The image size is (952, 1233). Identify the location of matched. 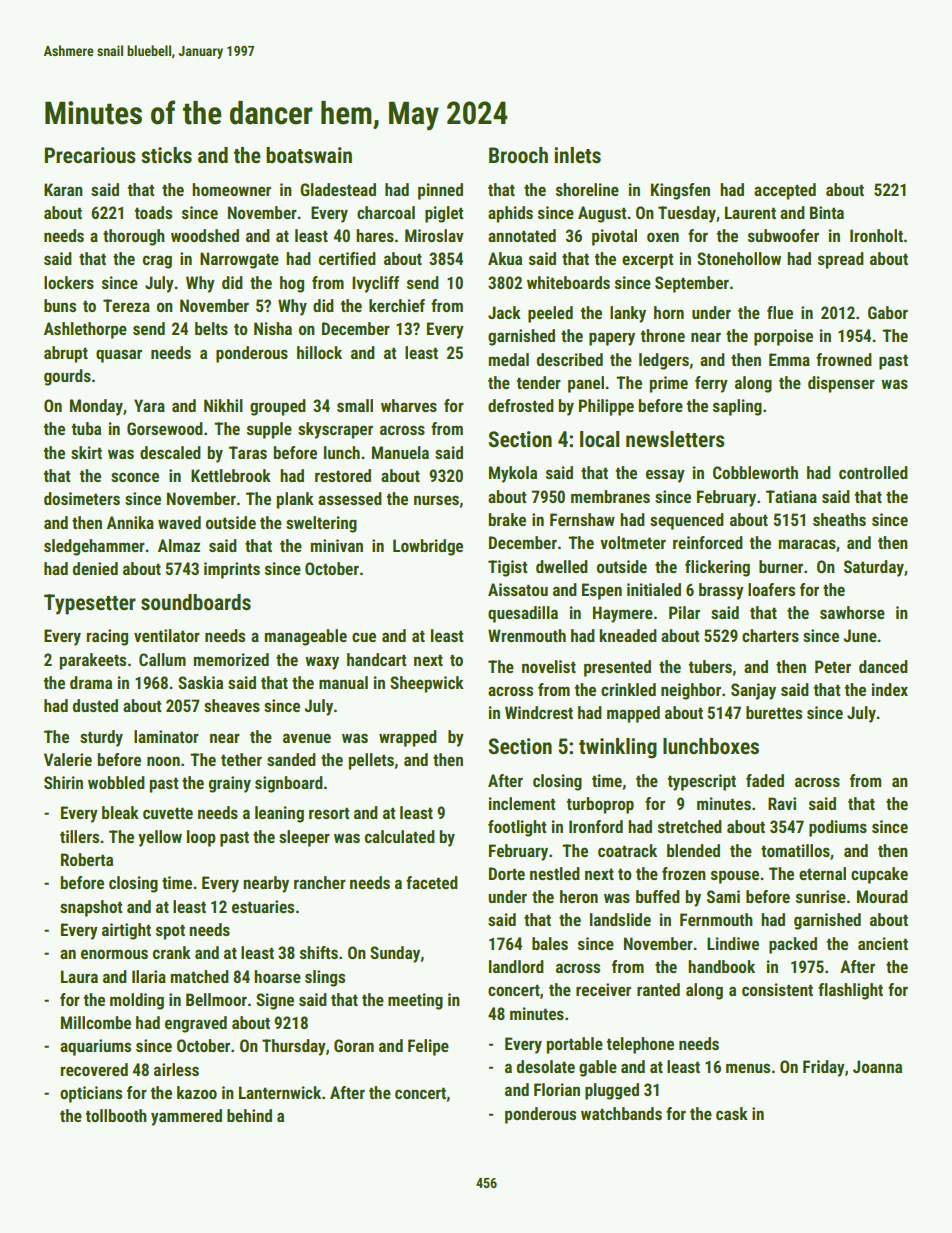
(199, 976).
